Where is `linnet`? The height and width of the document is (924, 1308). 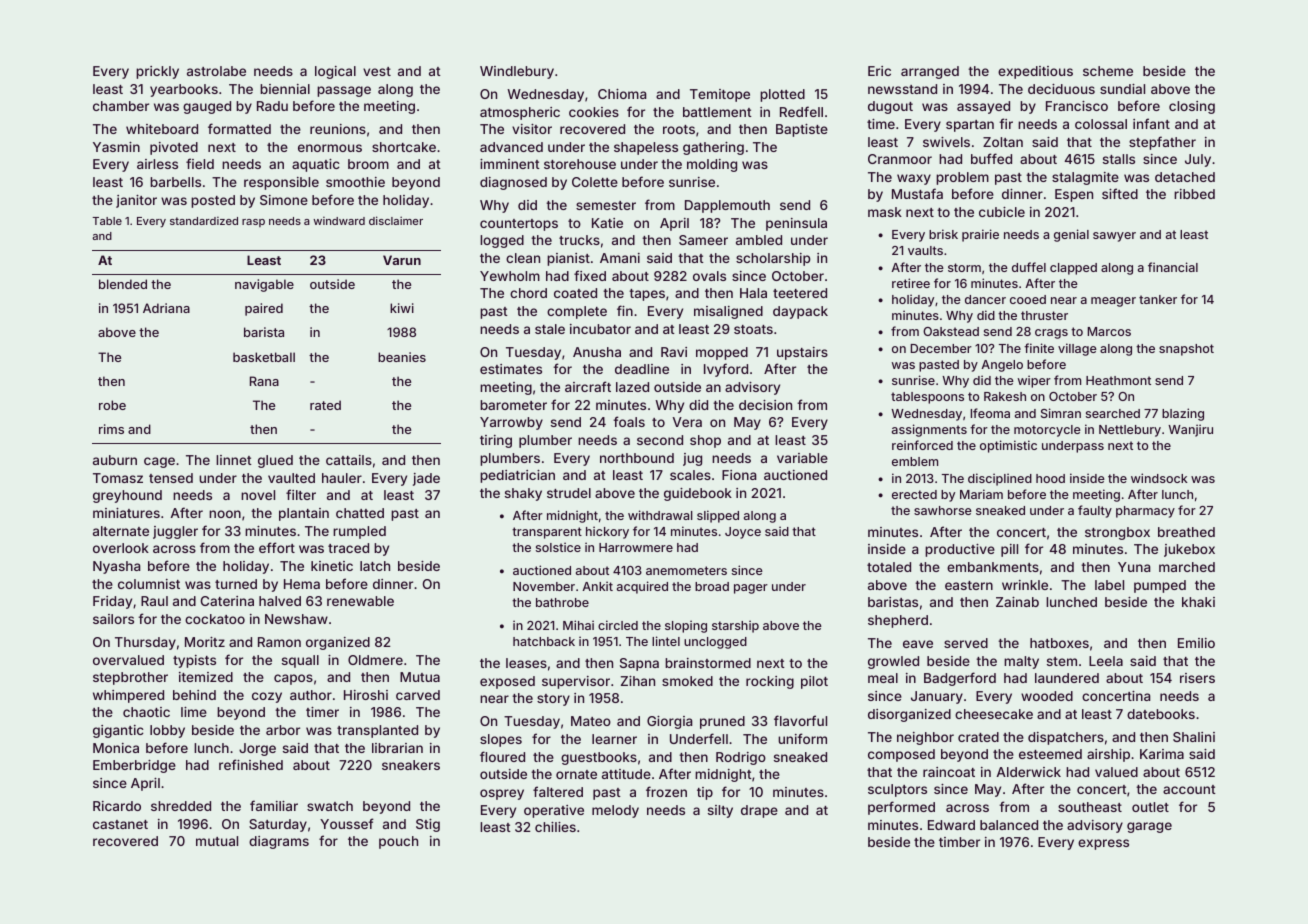 linnet is located at coordinates (234, 460).
